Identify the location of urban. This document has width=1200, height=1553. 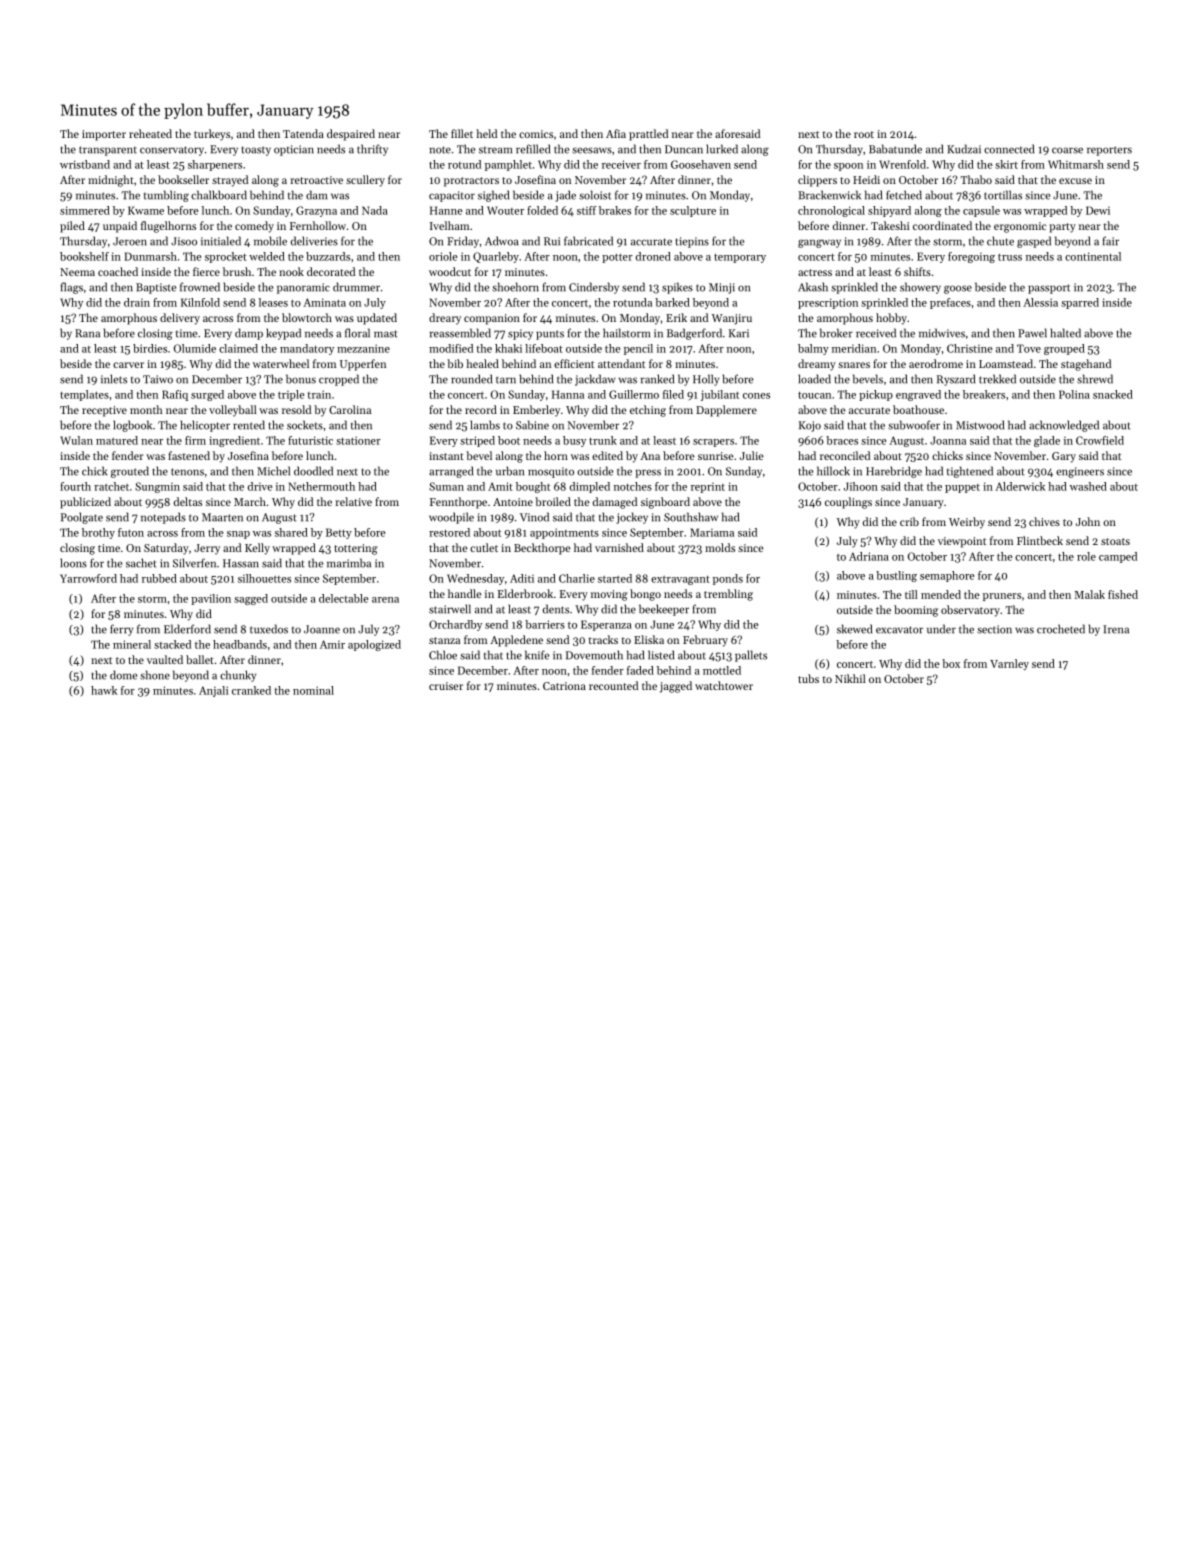
(510, 471).
